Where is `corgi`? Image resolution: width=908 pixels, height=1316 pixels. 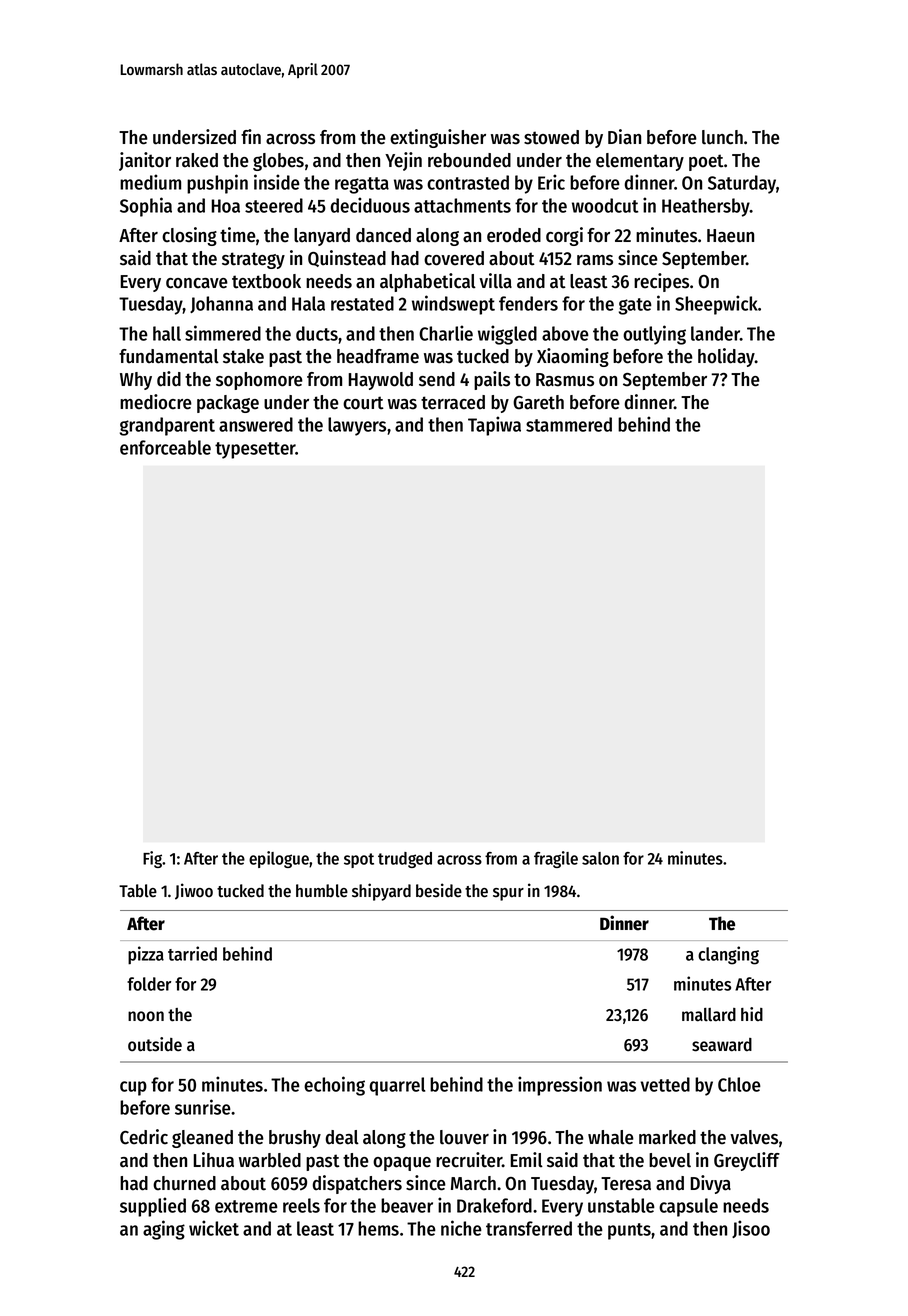
corgi is located at coordinates (564, 236).
